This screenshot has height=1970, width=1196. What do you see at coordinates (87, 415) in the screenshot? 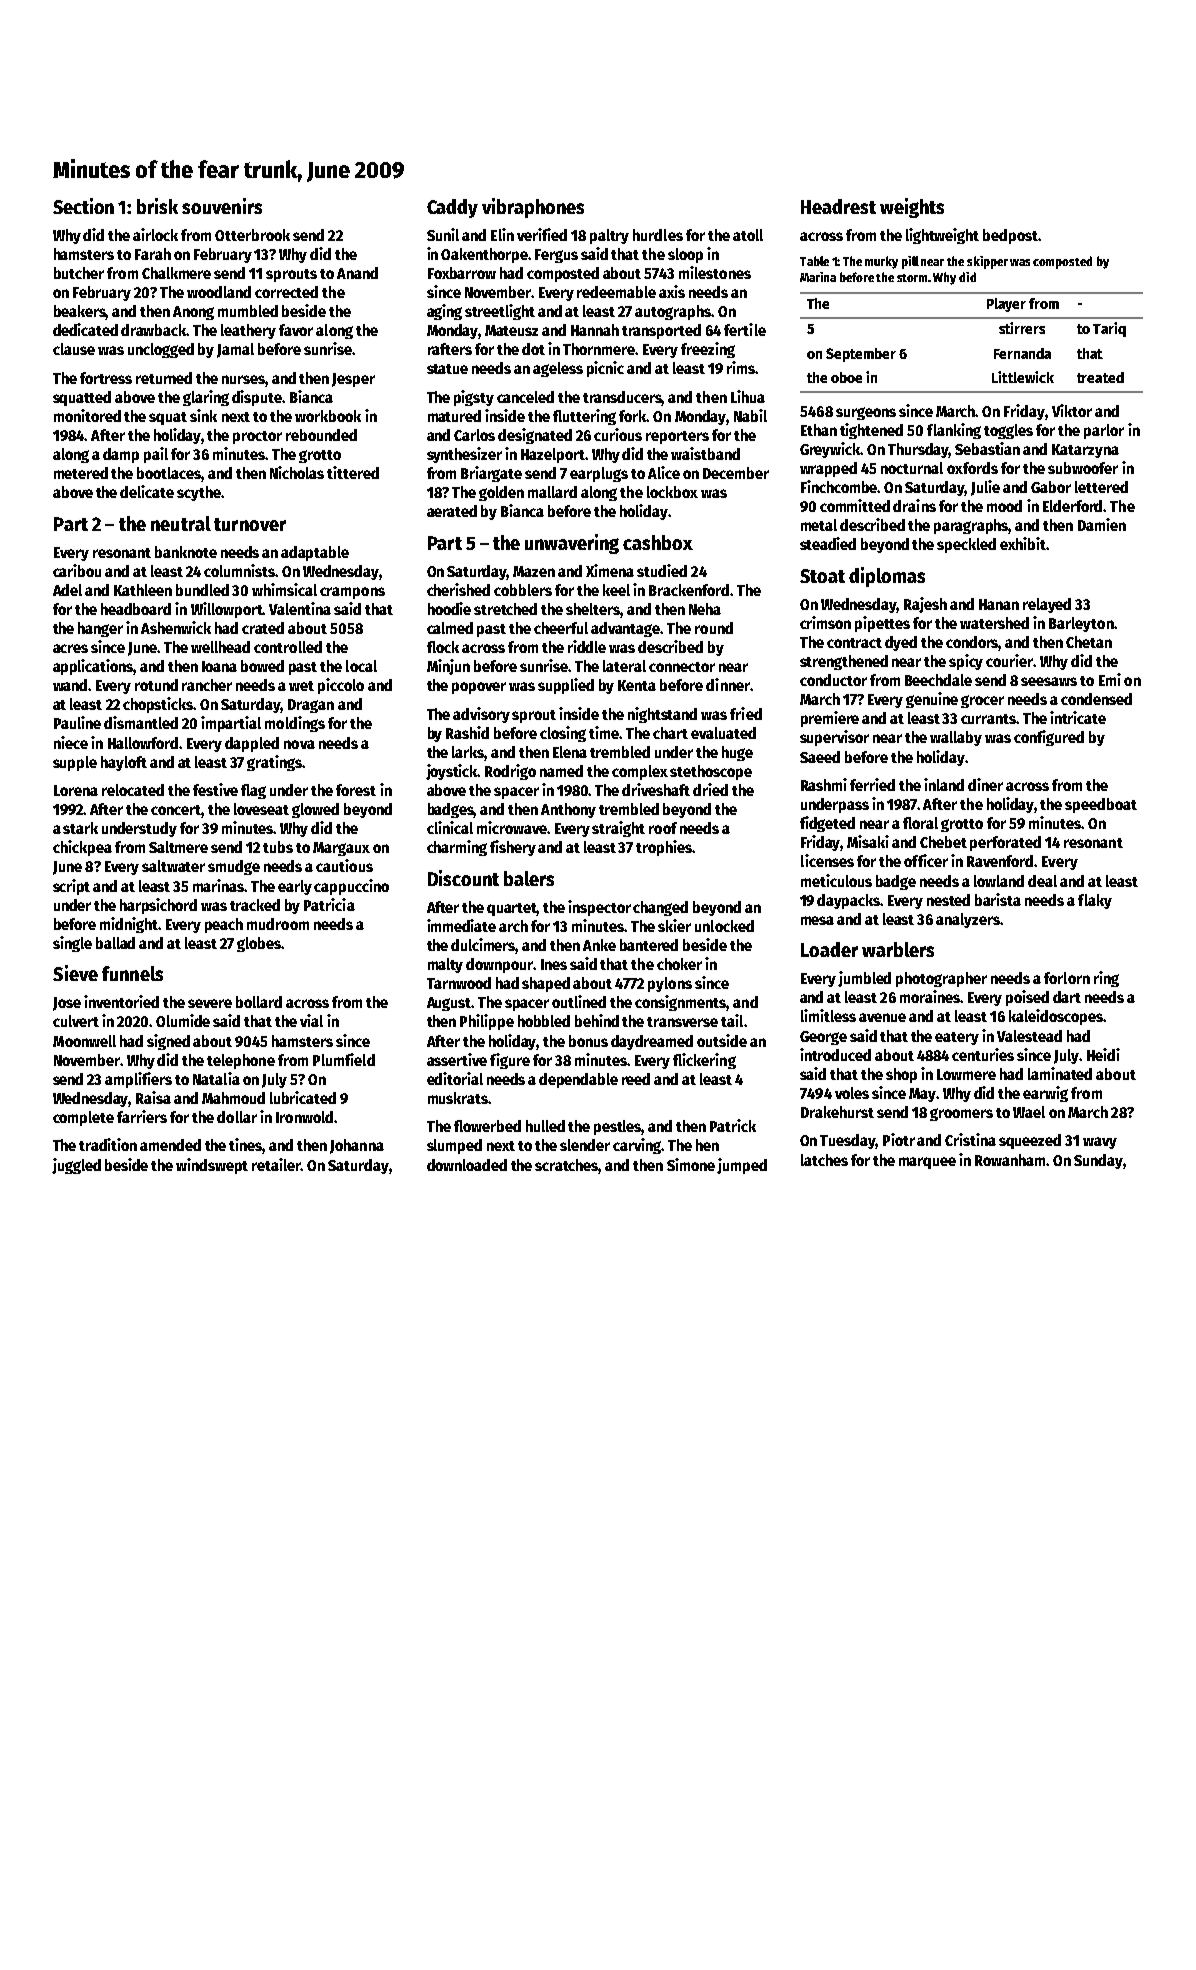
I see `monitored` at bounding box center [87, 415].
